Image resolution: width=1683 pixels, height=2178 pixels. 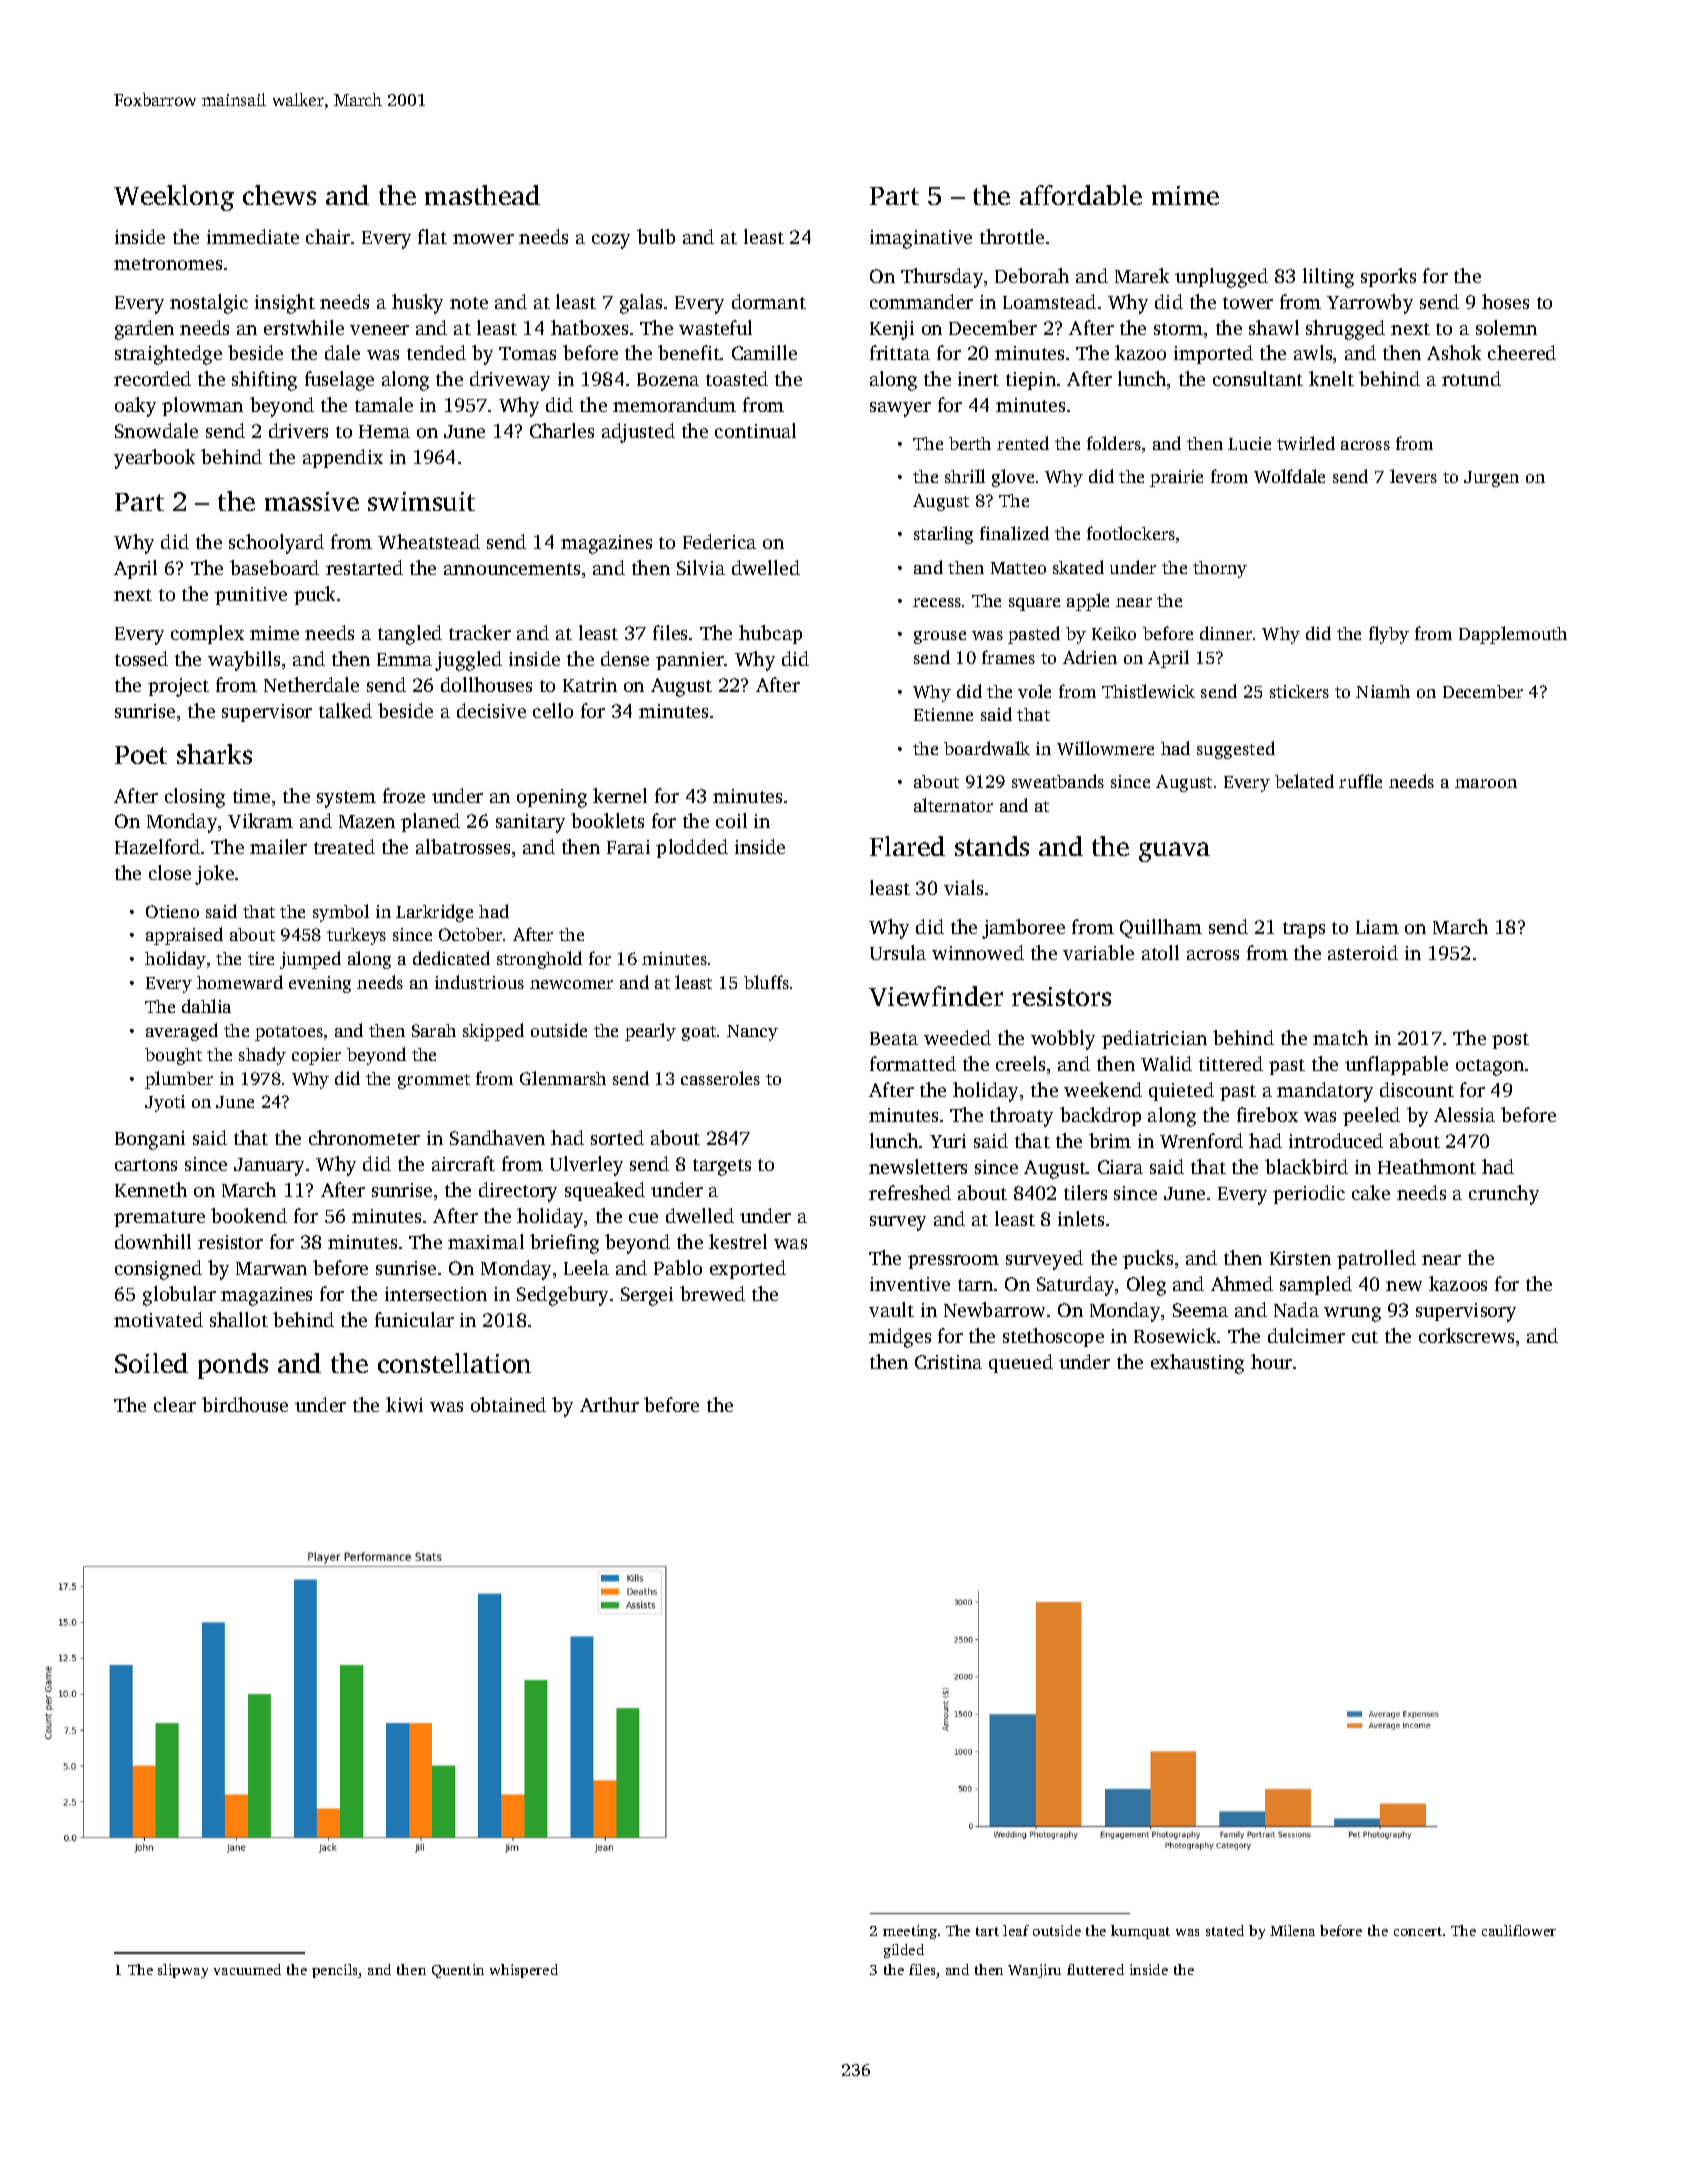 What do you see at coordinates (1396, 1065) in the document?
I see `unflappable` at bounding box center [1396, 1065].
